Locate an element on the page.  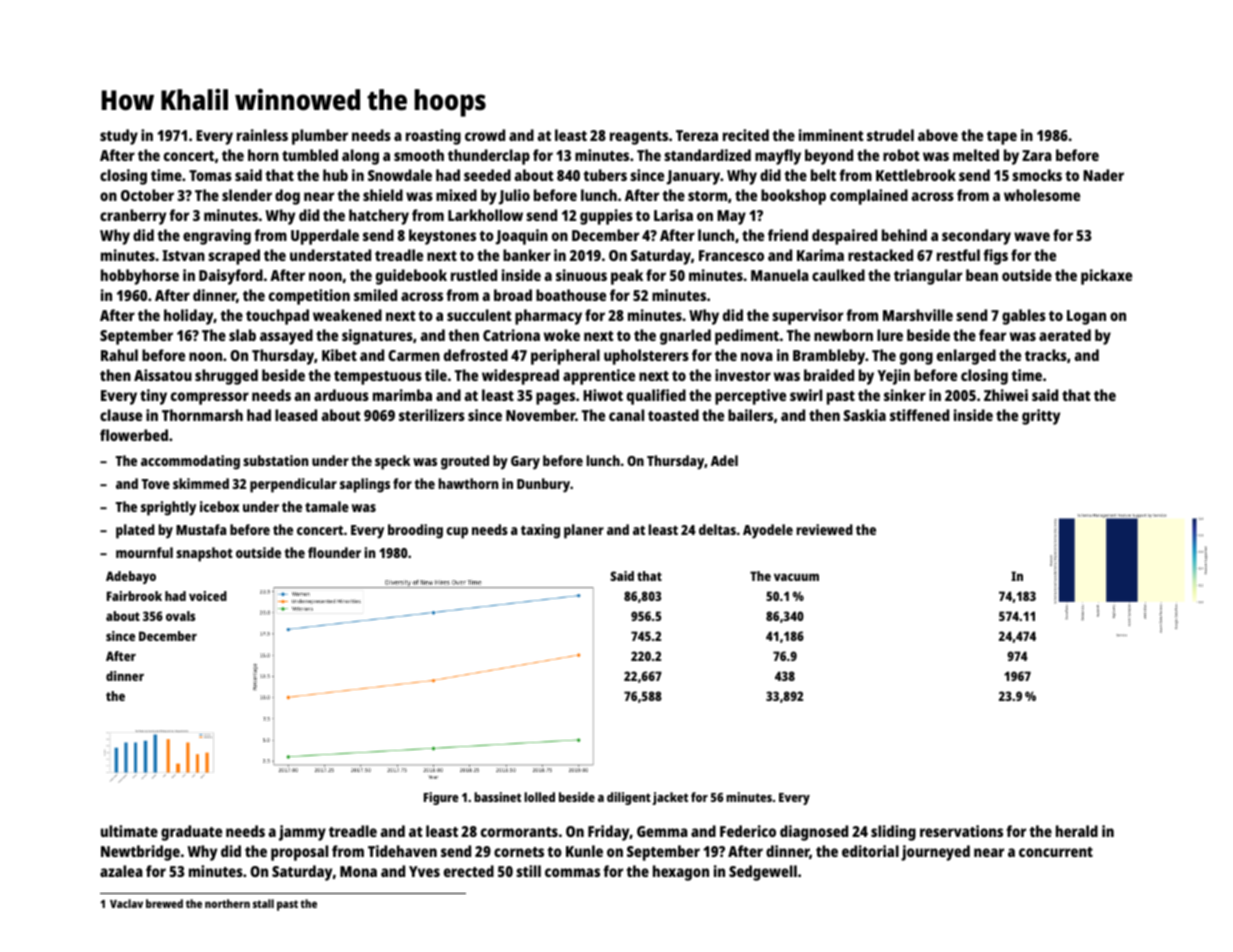
brewed is located at coordinates (164, 903).
